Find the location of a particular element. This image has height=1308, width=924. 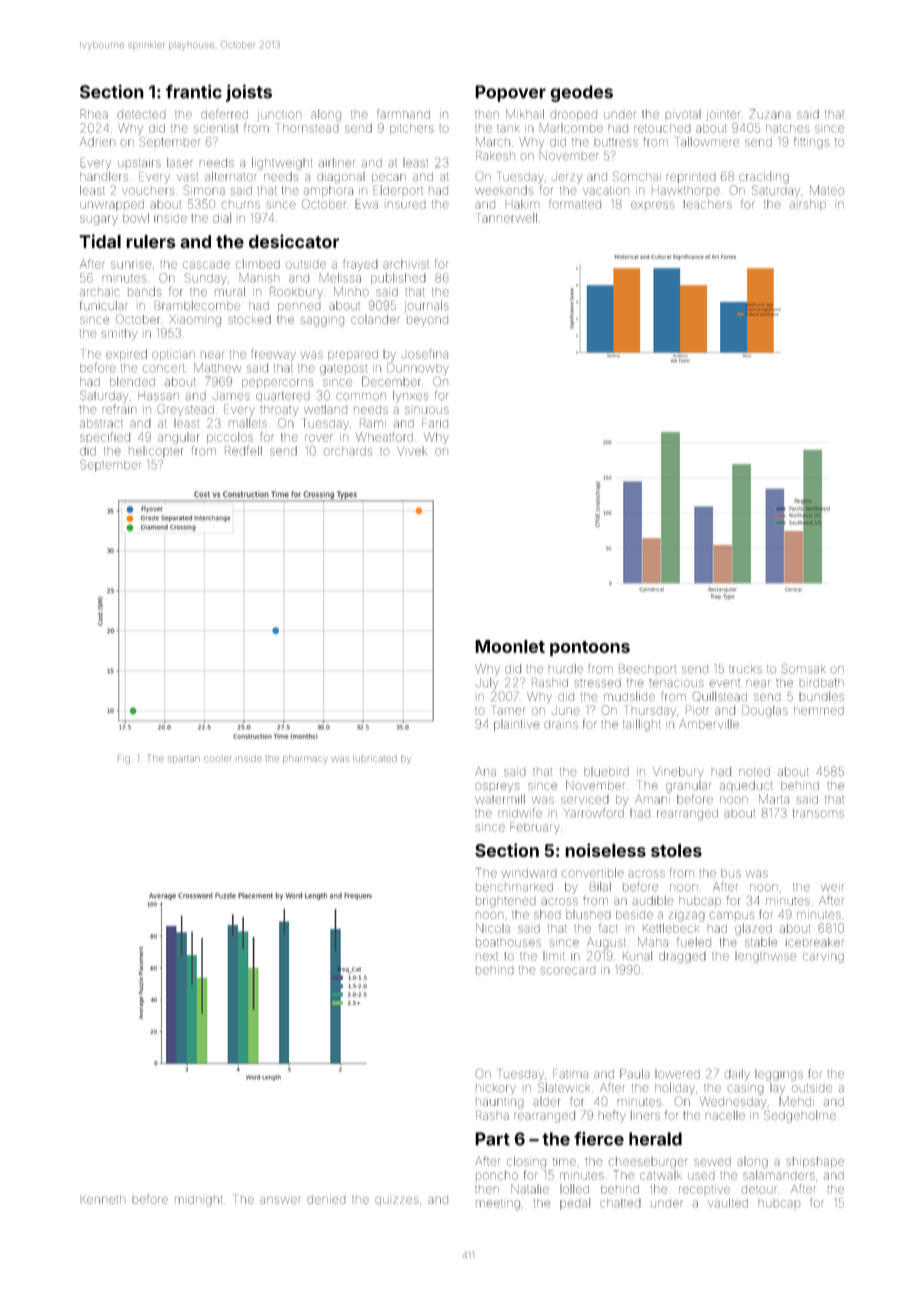

Farid is located at coordinates (435, 423).
